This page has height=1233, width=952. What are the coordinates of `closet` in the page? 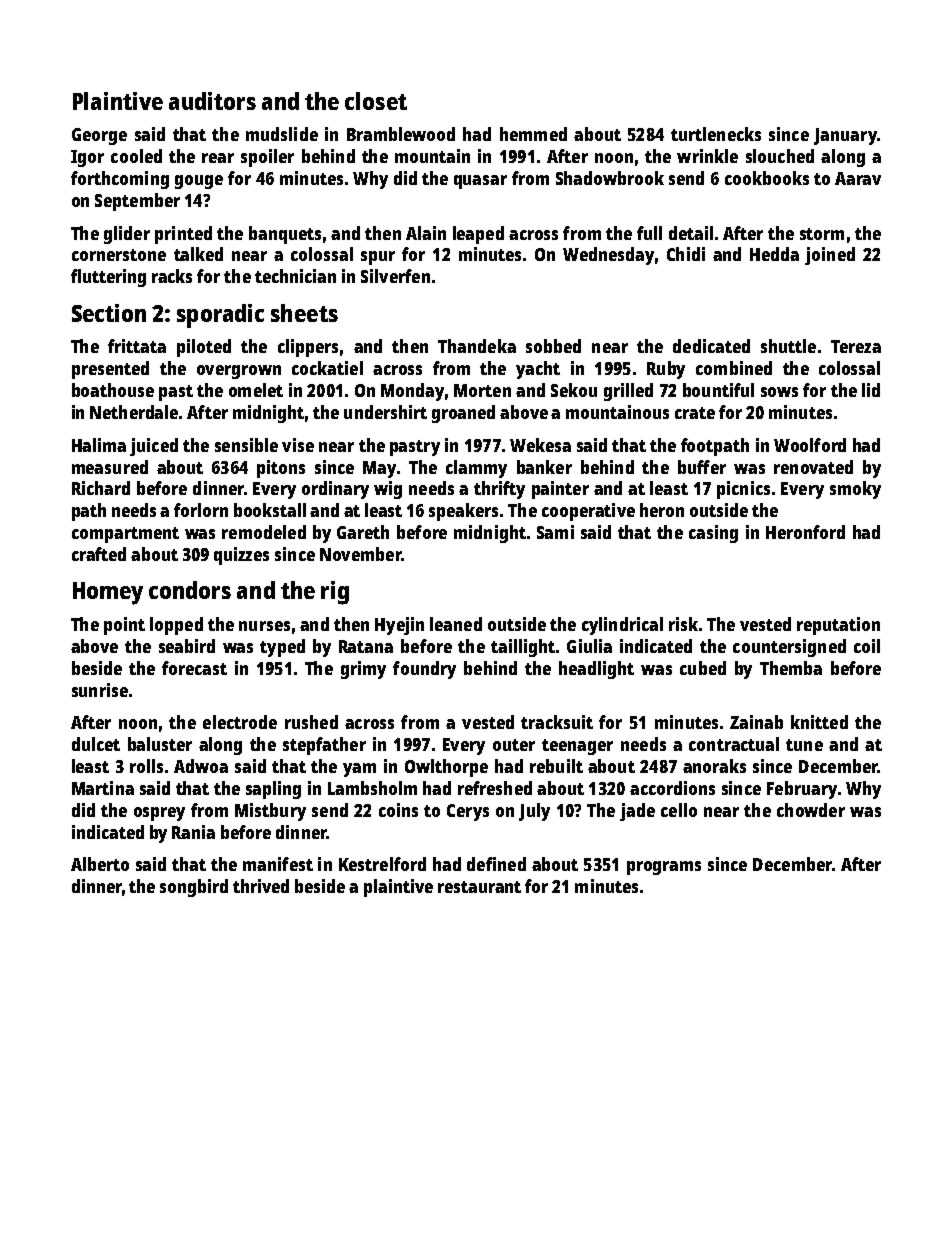 It's located at (376, 101).
